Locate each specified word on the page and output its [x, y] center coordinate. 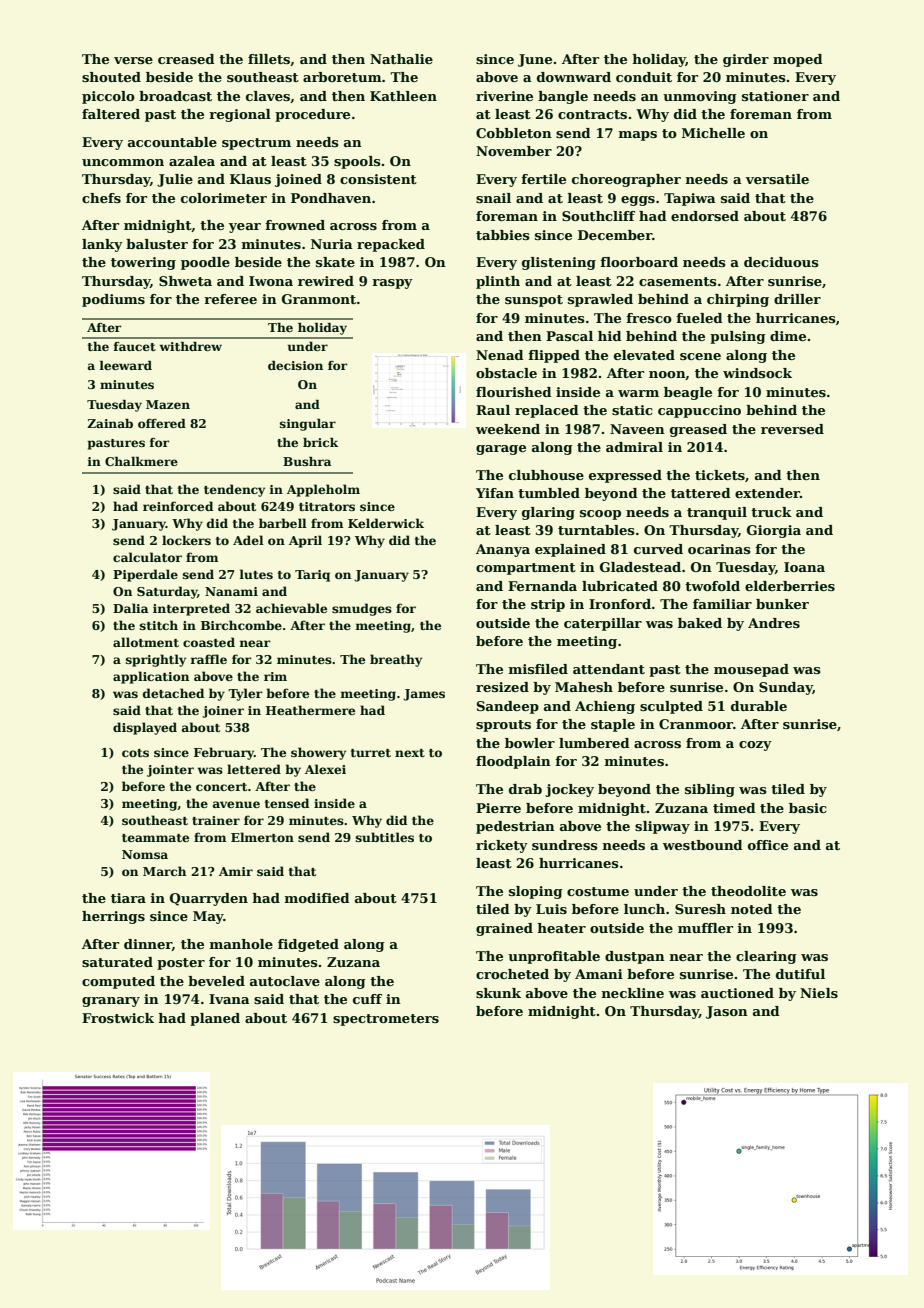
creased [186, 59]
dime [788, 336]
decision [295, 365]
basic [808, 808]
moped [798, 60]
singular [308, 425]
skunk [498, 993]
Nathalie [401, 59]
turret [371, 753]
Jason [727, 1012]
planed [215, 1019]
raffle [208, 659]
